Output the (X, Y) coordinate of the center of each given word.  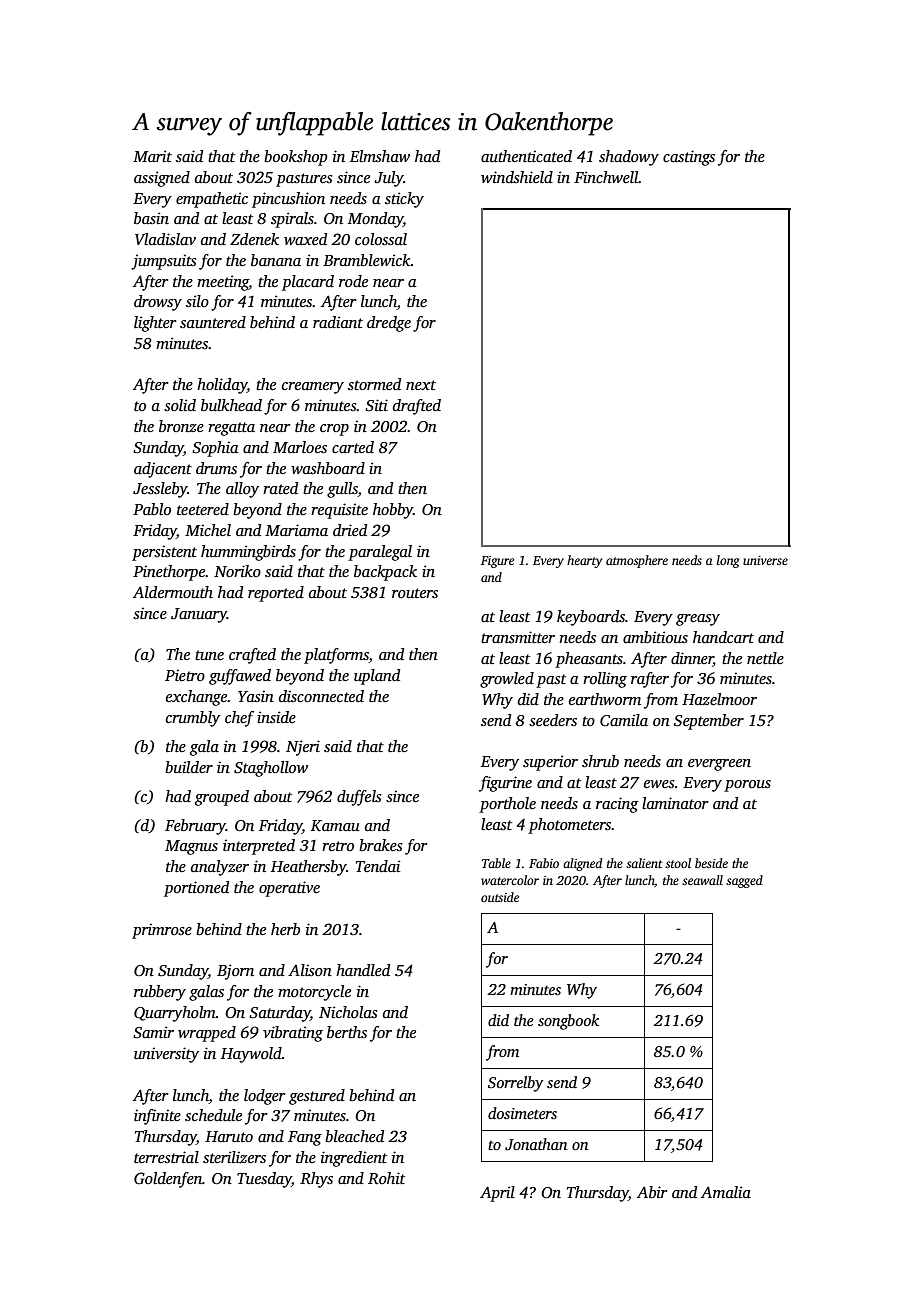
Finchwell (606, 177)
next (421, 385)
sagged (744, 881)
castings (689, 158)
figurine (505, 784)
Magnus (191, 847)
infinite (157, 1117)
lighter (155, 324)
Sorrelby (515, 1084)
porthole (507, 805)
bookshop (295, 158)
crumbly (193, 719)
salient (644, 863)
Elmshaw (380, 156)
